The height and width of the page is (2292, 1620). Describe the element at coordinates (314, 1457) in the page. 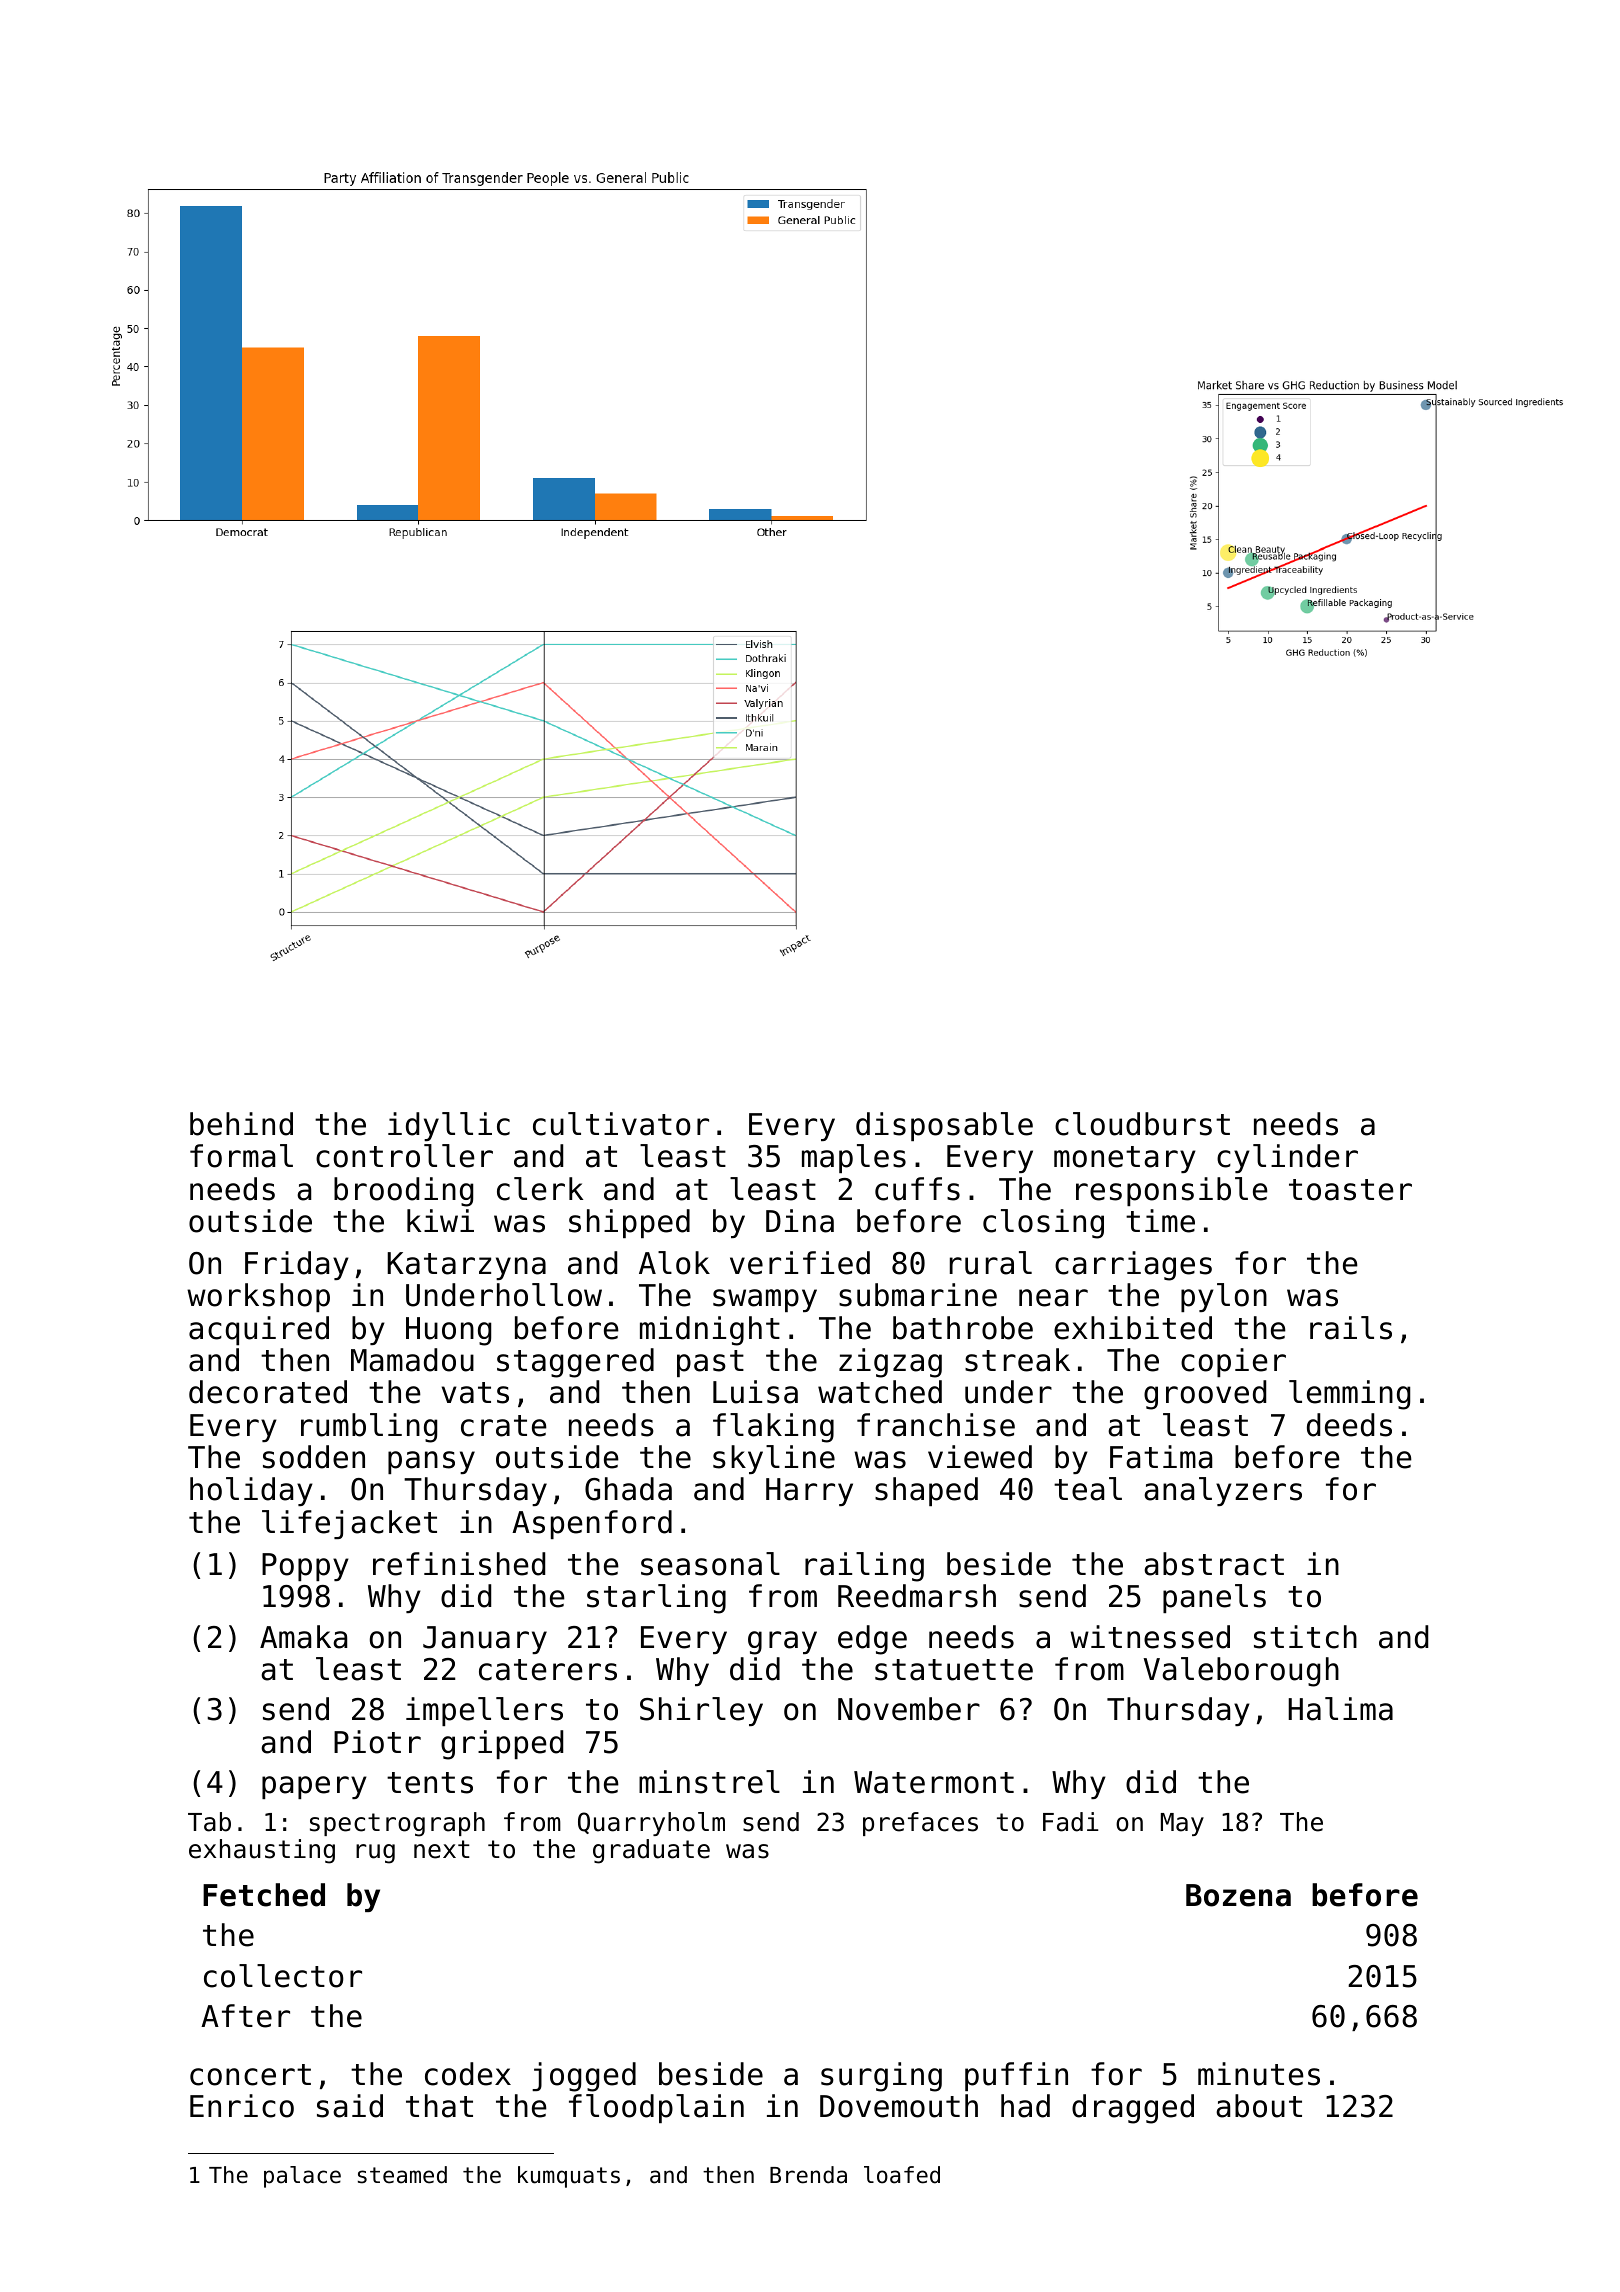

I see `sodden` at that location.
